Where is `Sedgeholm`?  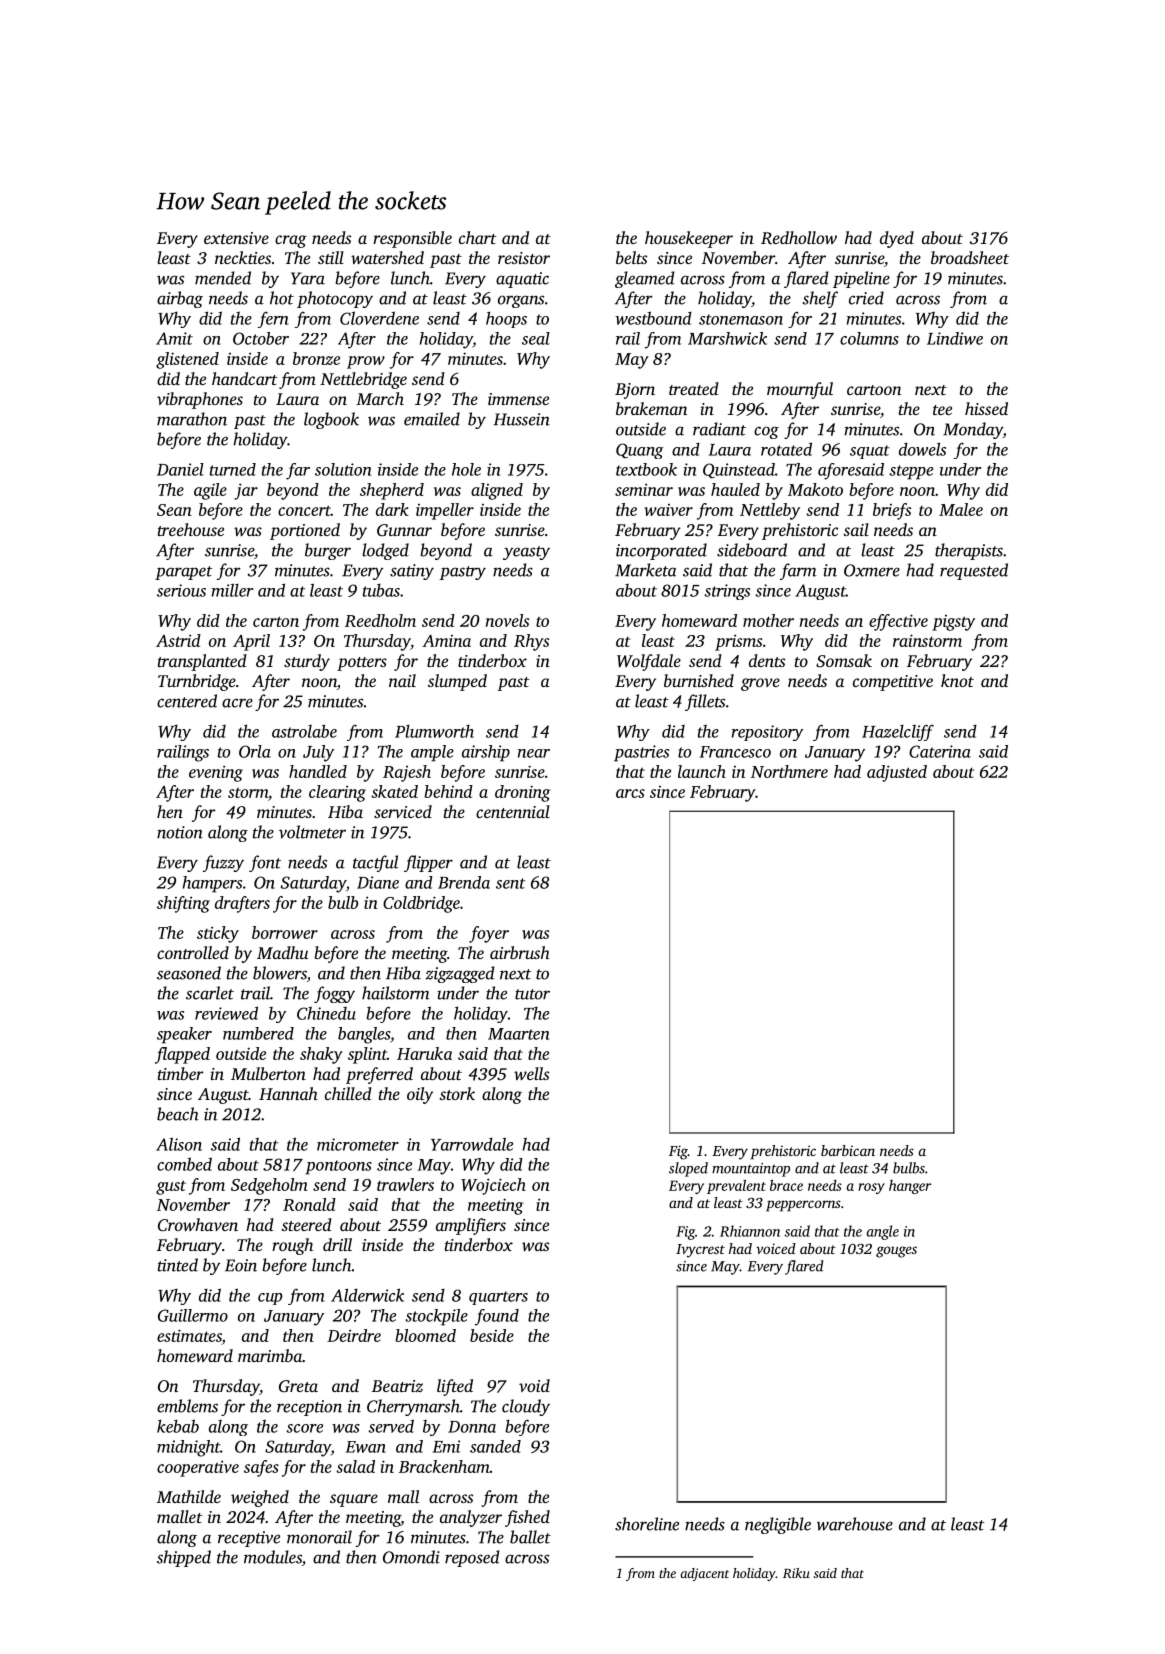
Sedgeholm is located at coordinates (269, 1186).
